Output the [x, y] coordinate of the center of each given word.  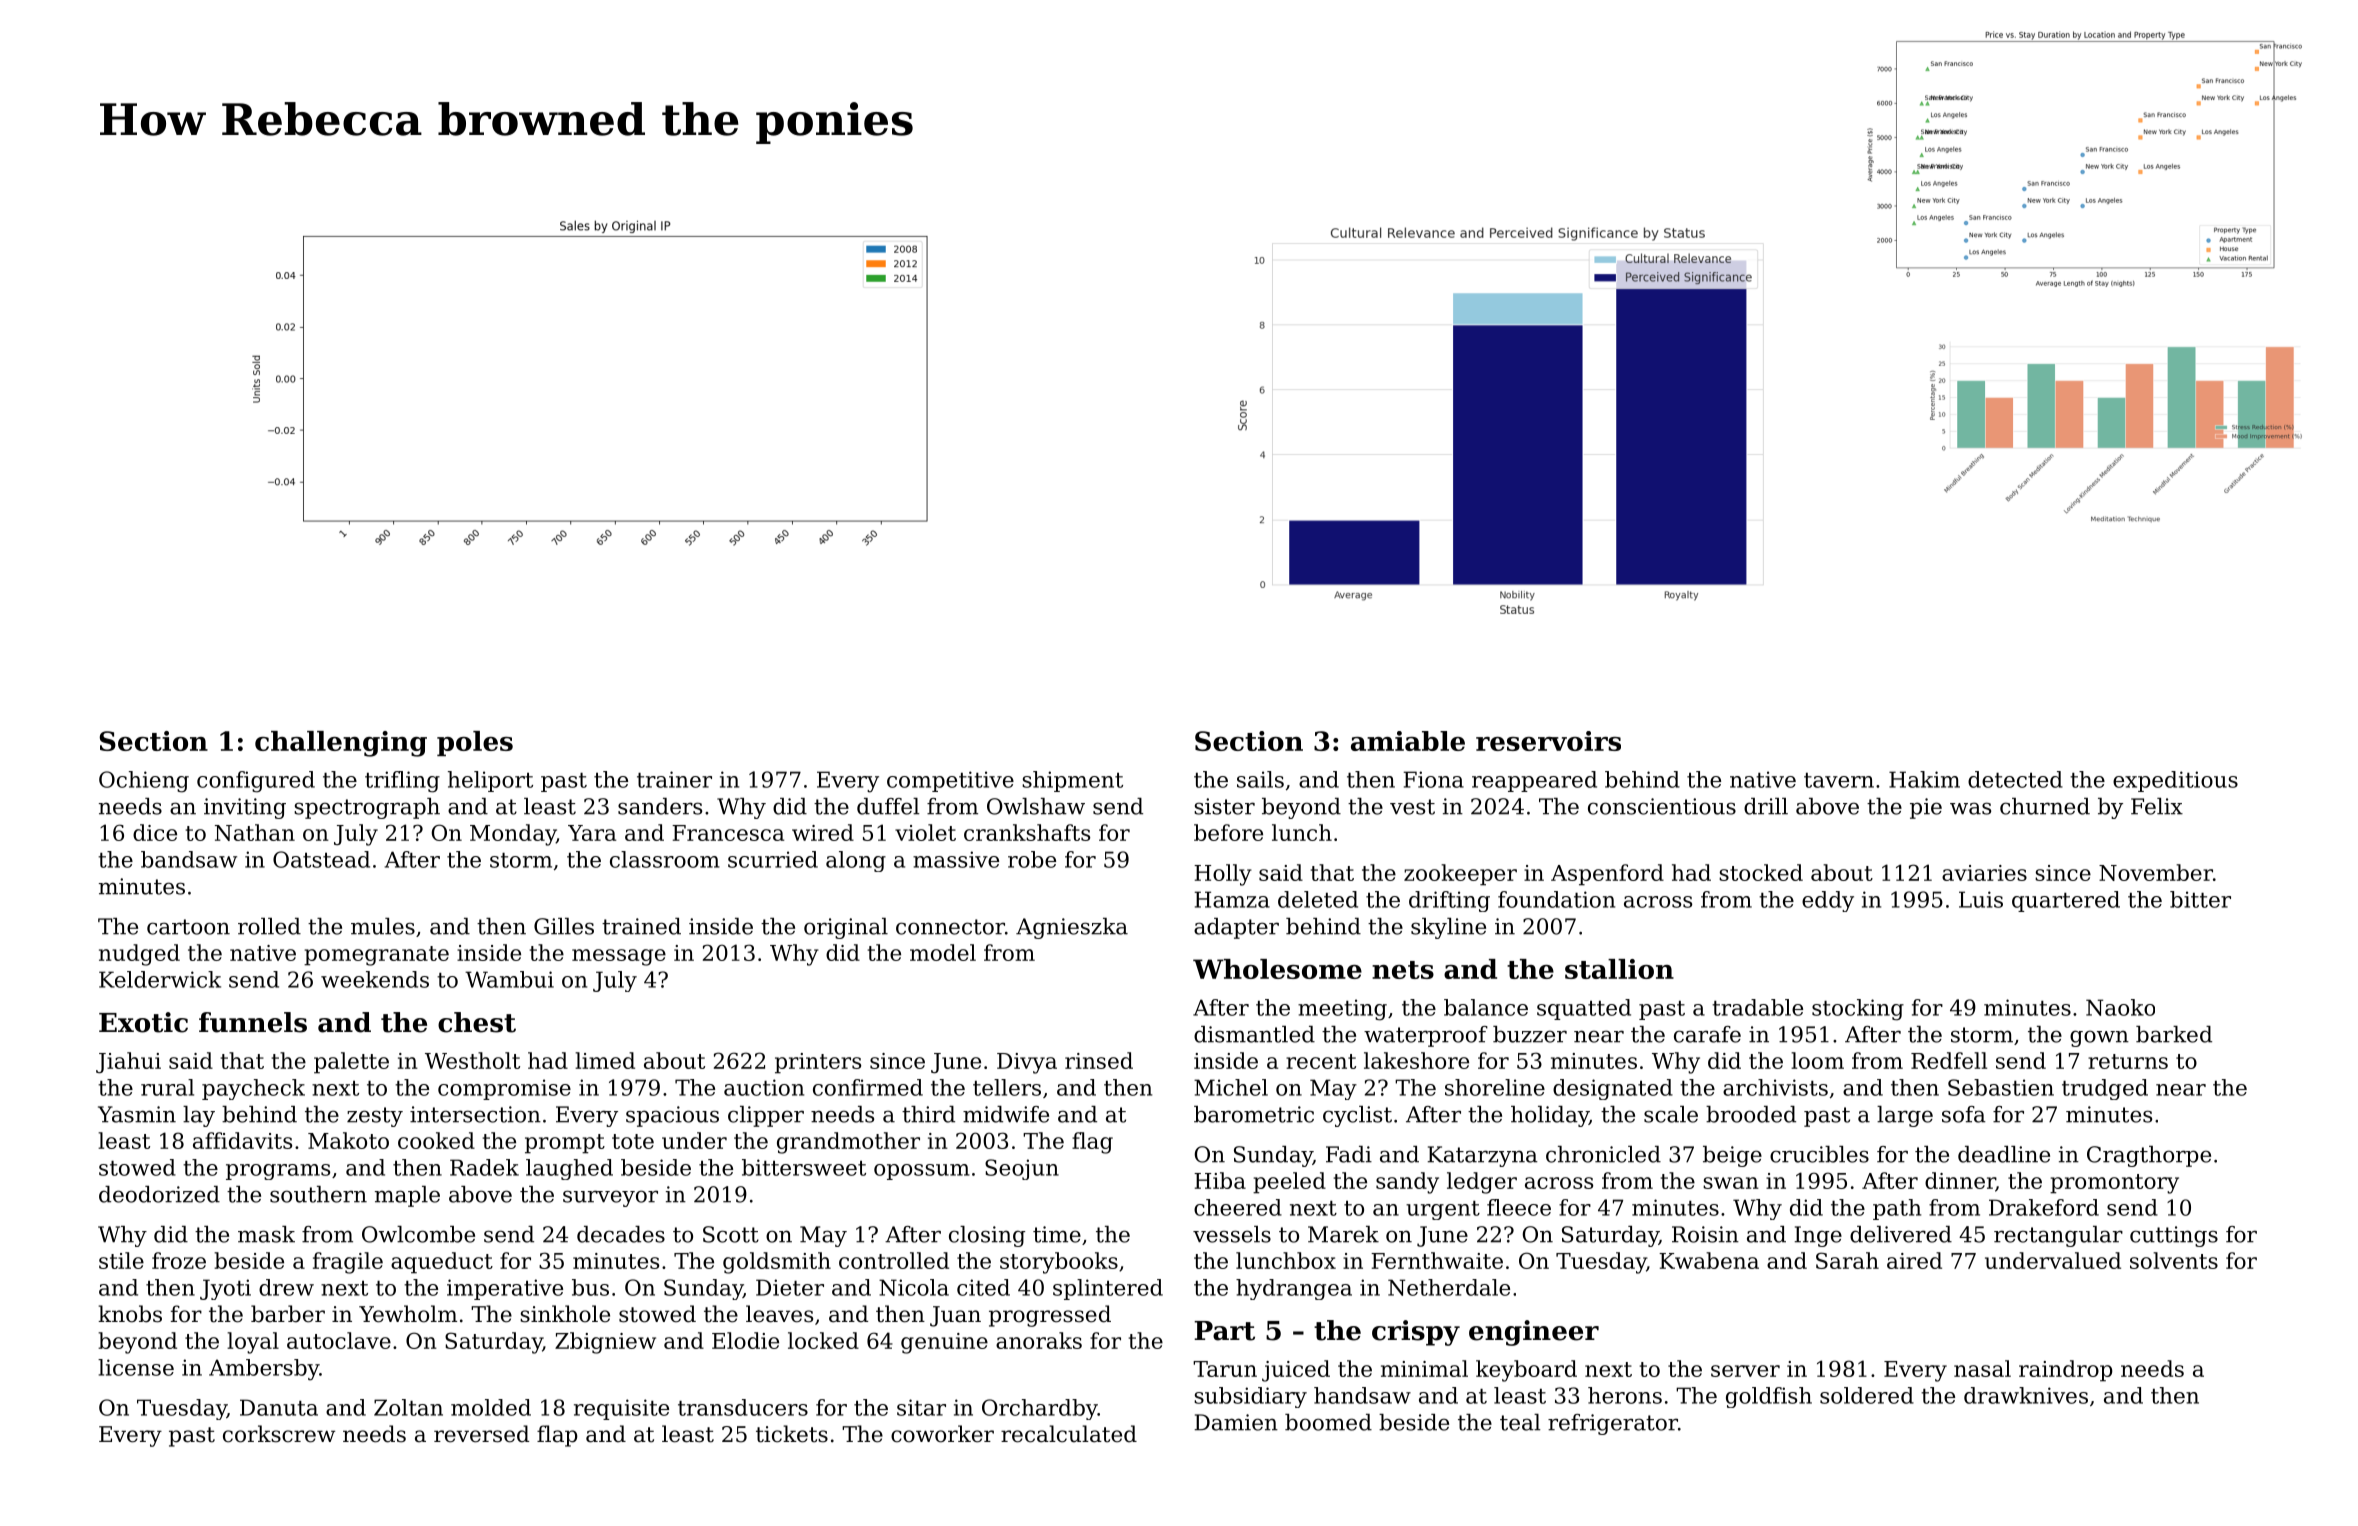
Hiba [1220, 1180]
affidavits [242, 1140]
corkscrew [279, 1434]
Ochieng [144, 782]
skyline [1448, 928]
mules [383, 926]
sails [1260, 779]
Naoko [2120, 1007]
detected [2015, 779]
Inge [1818, 1236]
